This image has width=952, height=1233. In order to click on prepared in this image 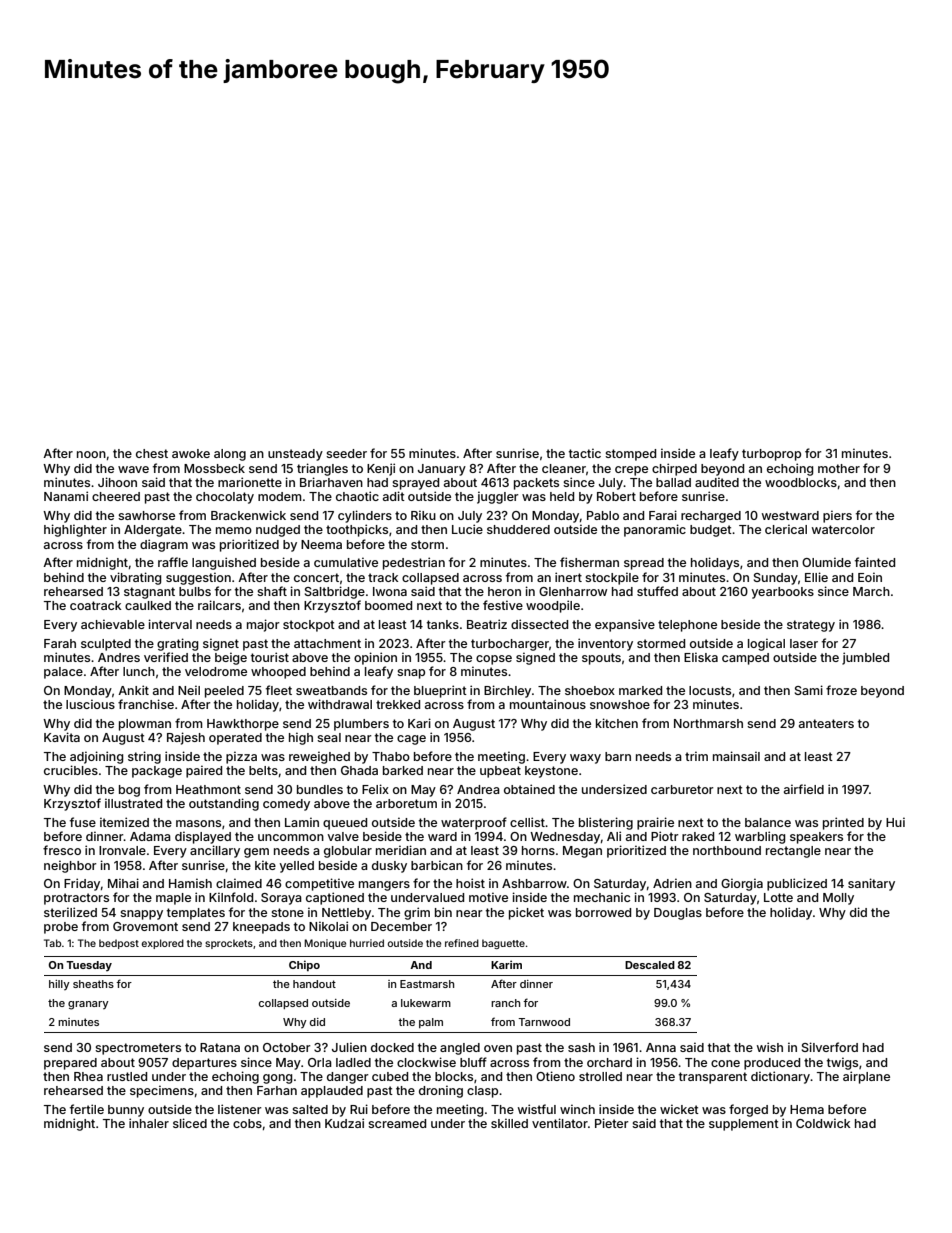, I will do `click(70, 1064)`.
